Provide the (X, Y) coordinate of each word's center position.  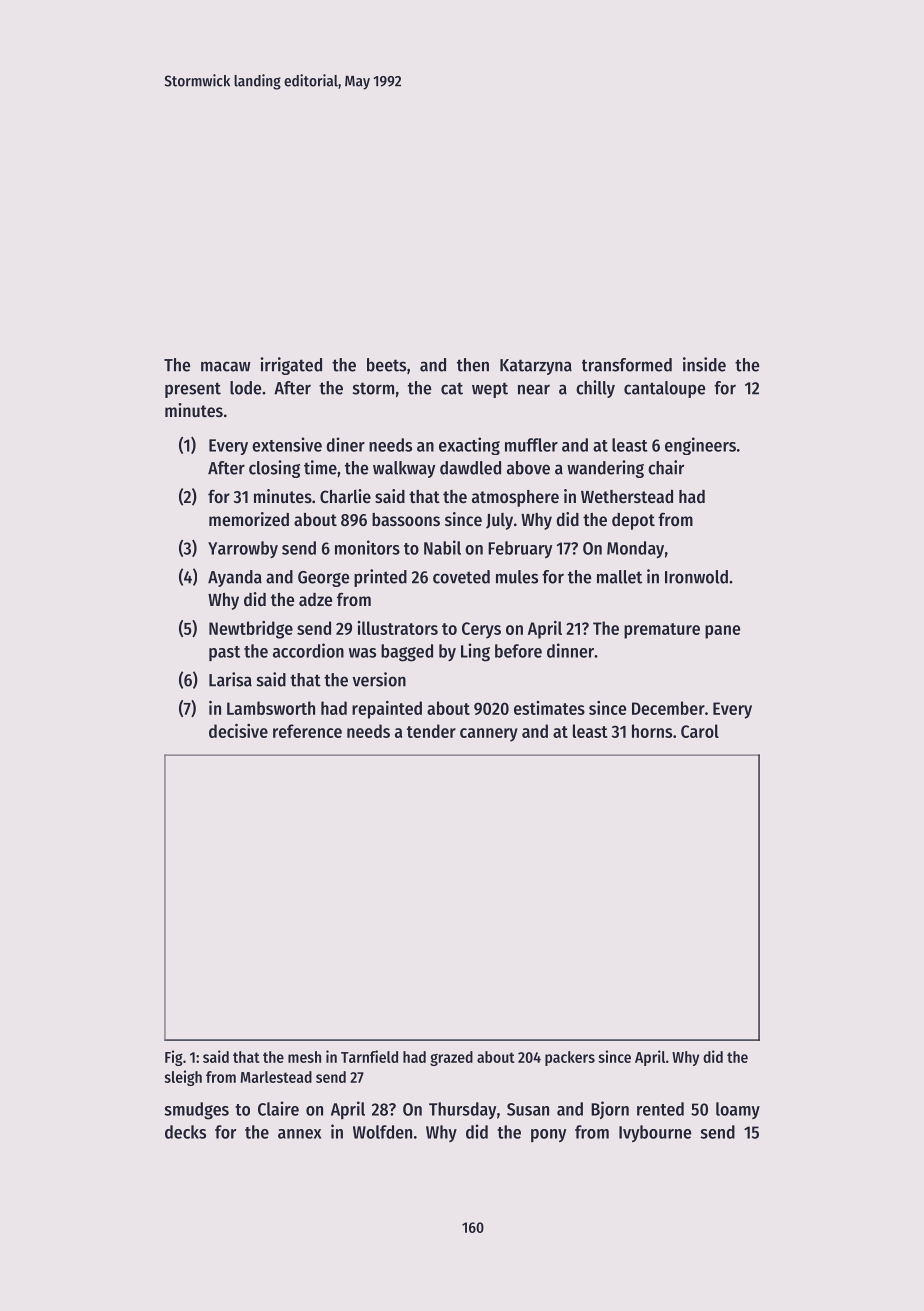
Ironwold (696, 577)
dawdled (470, 468)
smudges (196, 1111)
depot (633, 521)
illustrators (398, 628)
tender (431, 731)
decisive (238, 731)
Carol (700, 731)
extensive (287, 444)
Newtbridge (251, 630)
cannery (489, 735)
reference (307, 731)
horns (652, 731)
